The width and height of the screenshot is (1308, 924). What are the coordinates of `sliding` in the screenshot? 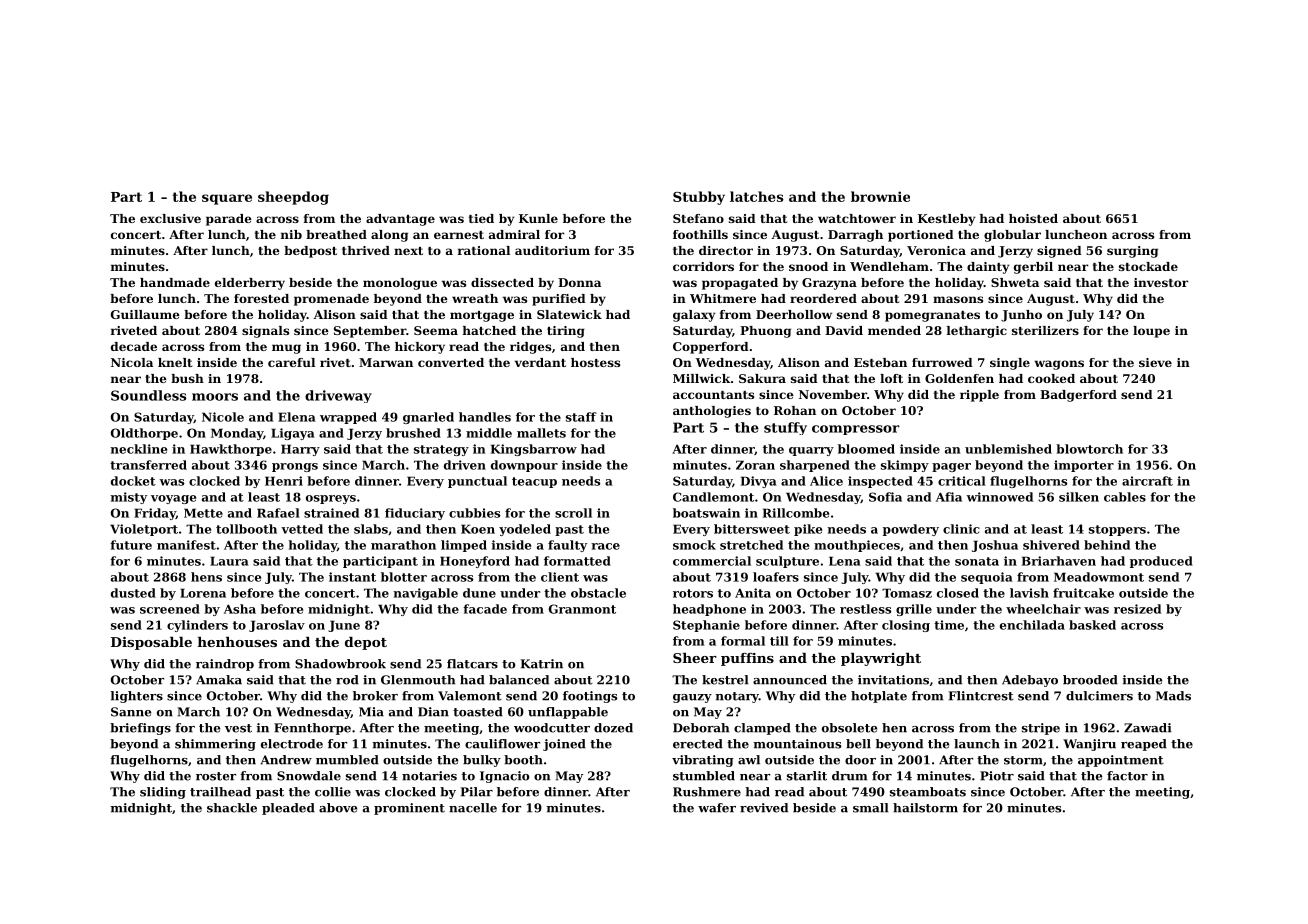 It's located at (163, 793).
